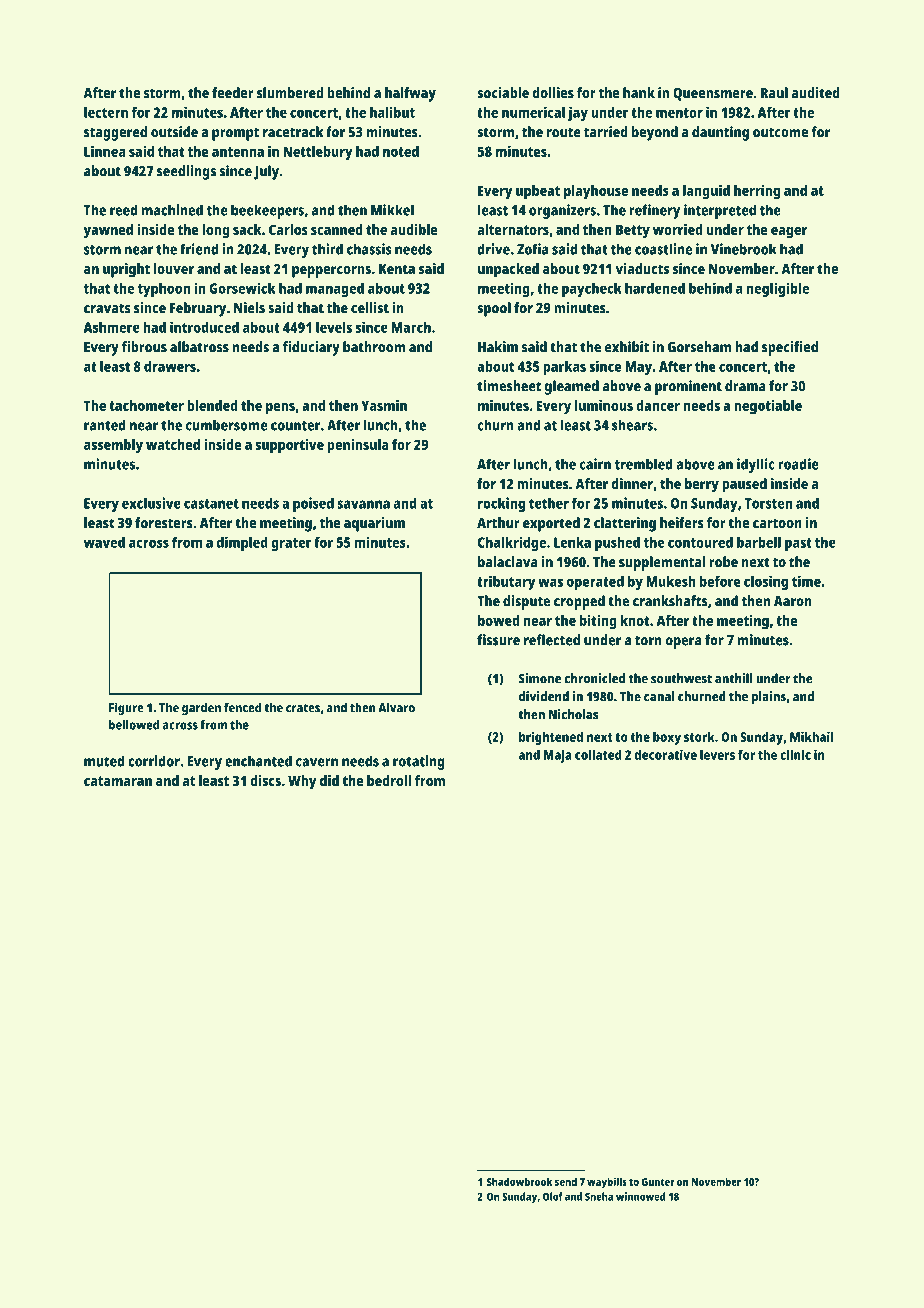 The width and height of the image is (924, 1308). What do you see at coordinates (389, 780) in the image?
I see `bedroll` at bounding box center [389, 780].
